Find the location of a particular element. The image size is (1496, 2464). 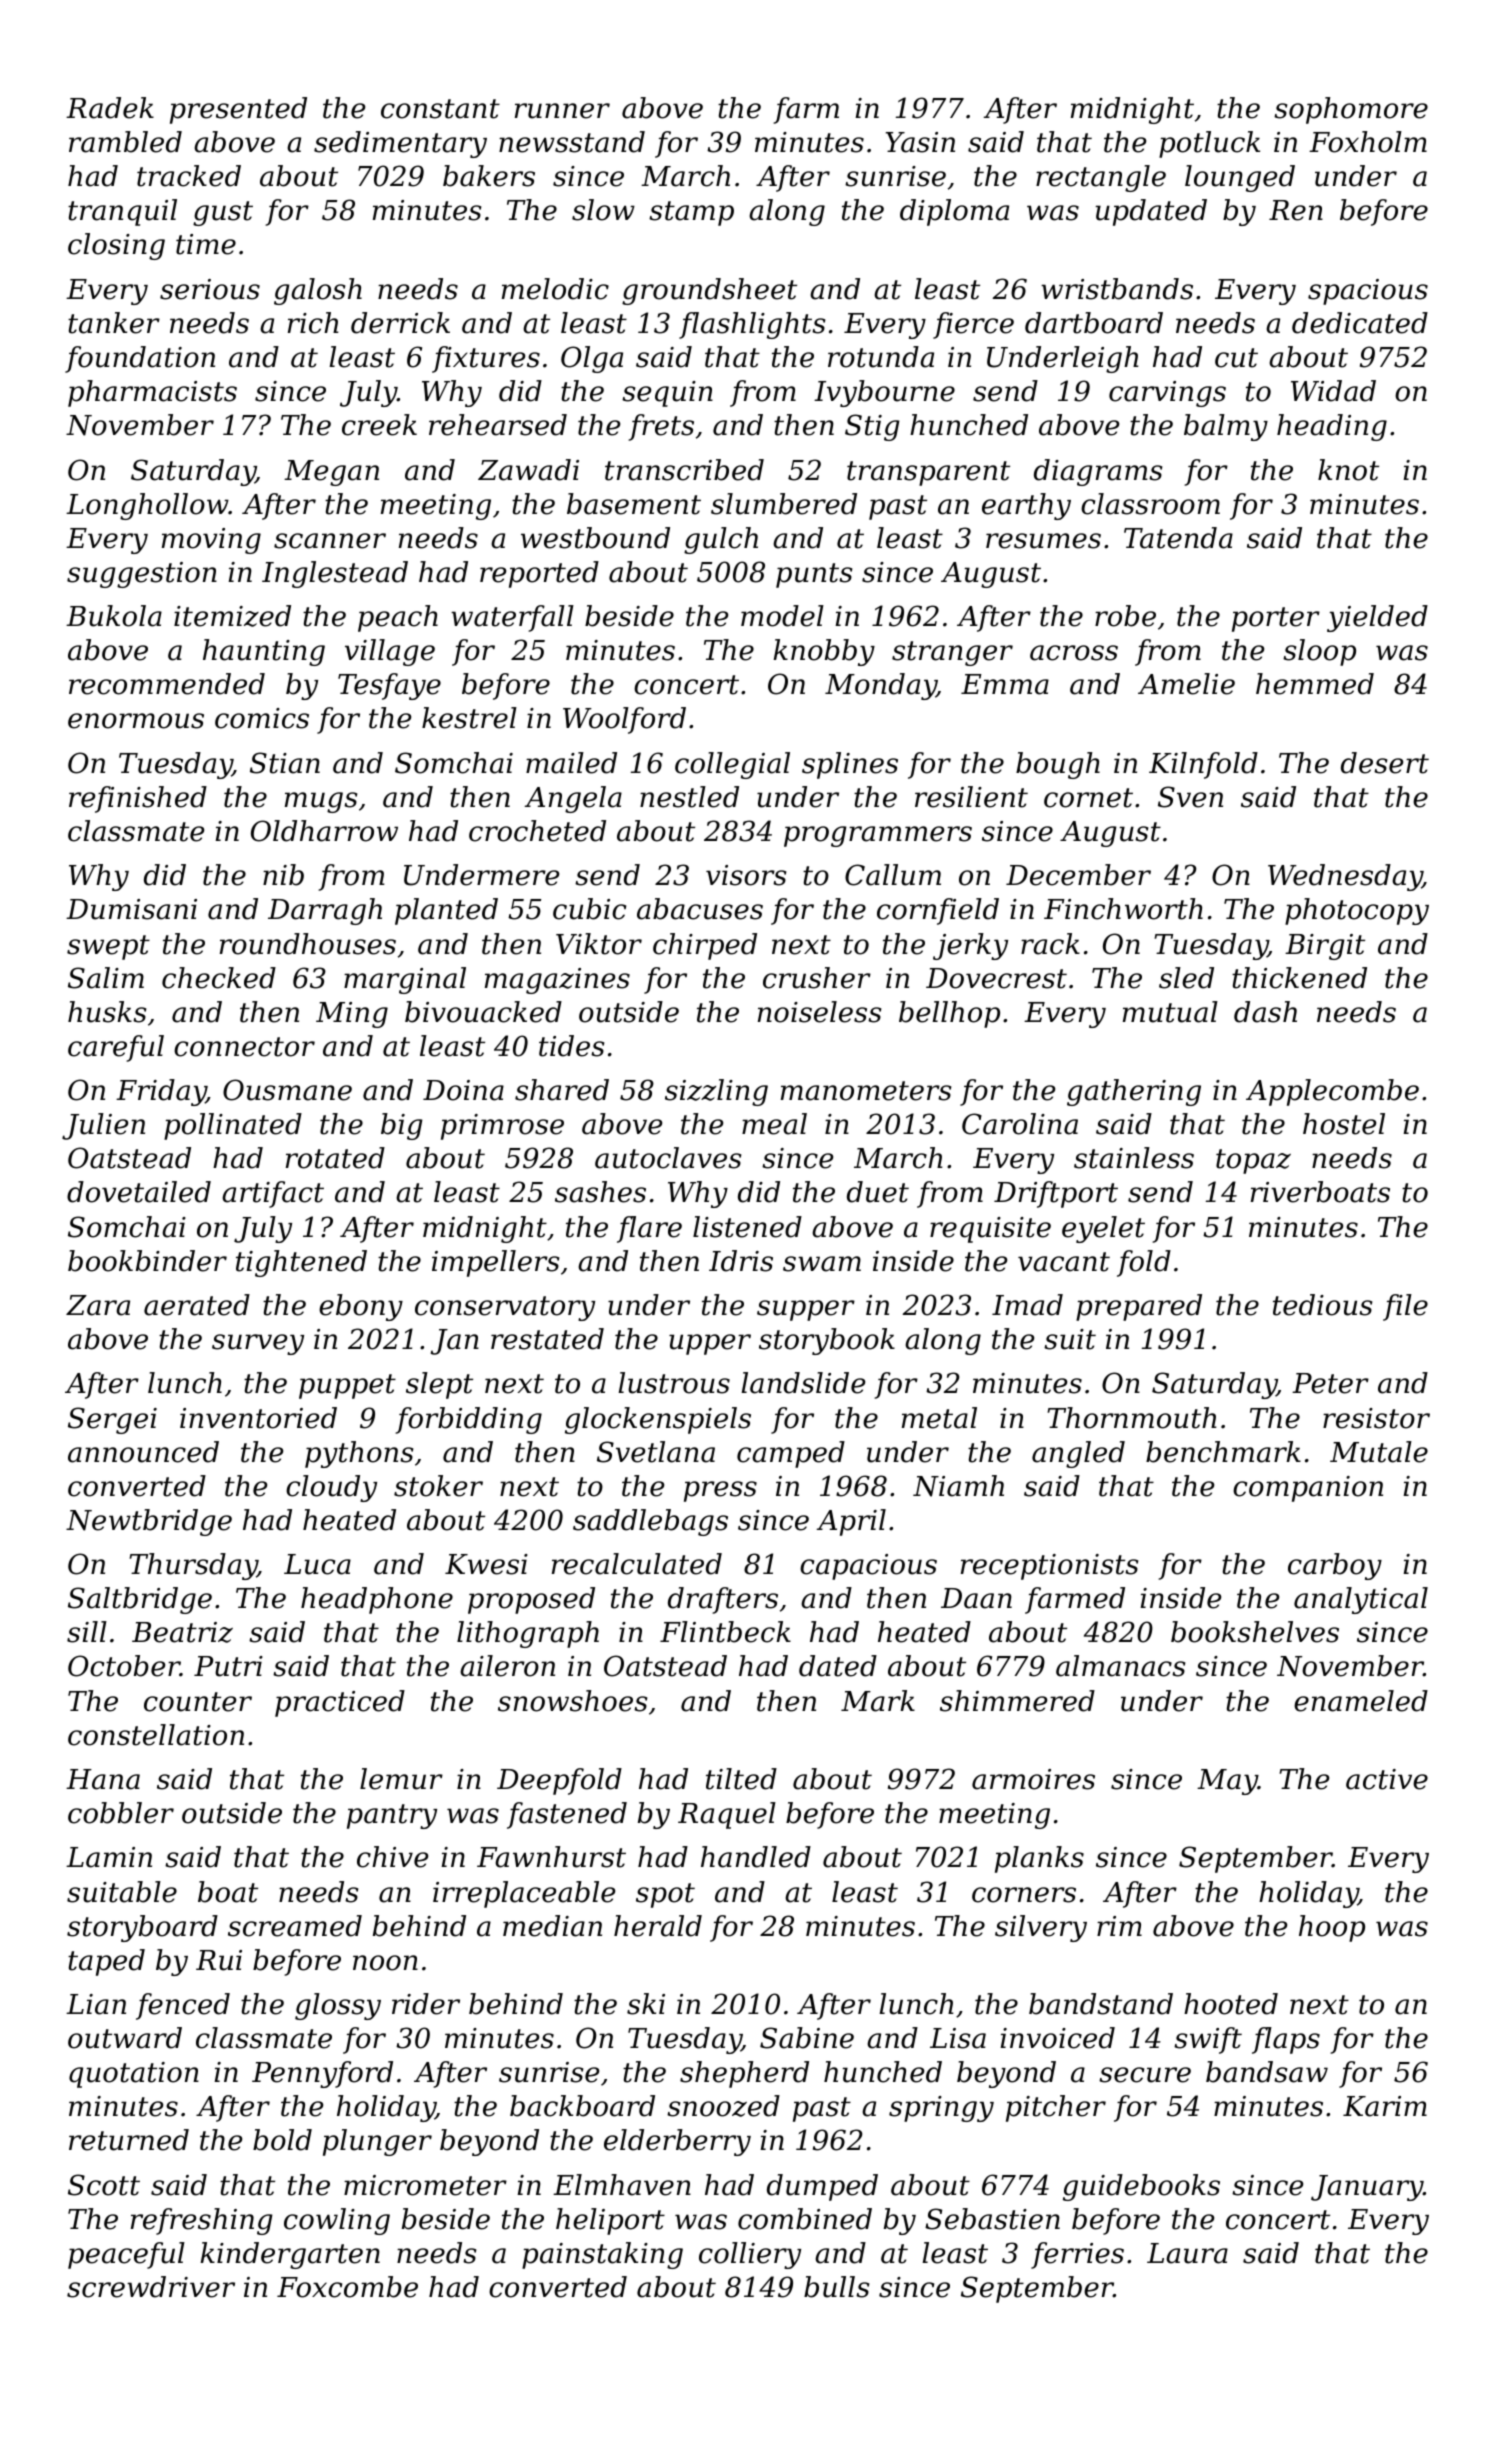

sizzling is located at coordinates (716, 1092).
